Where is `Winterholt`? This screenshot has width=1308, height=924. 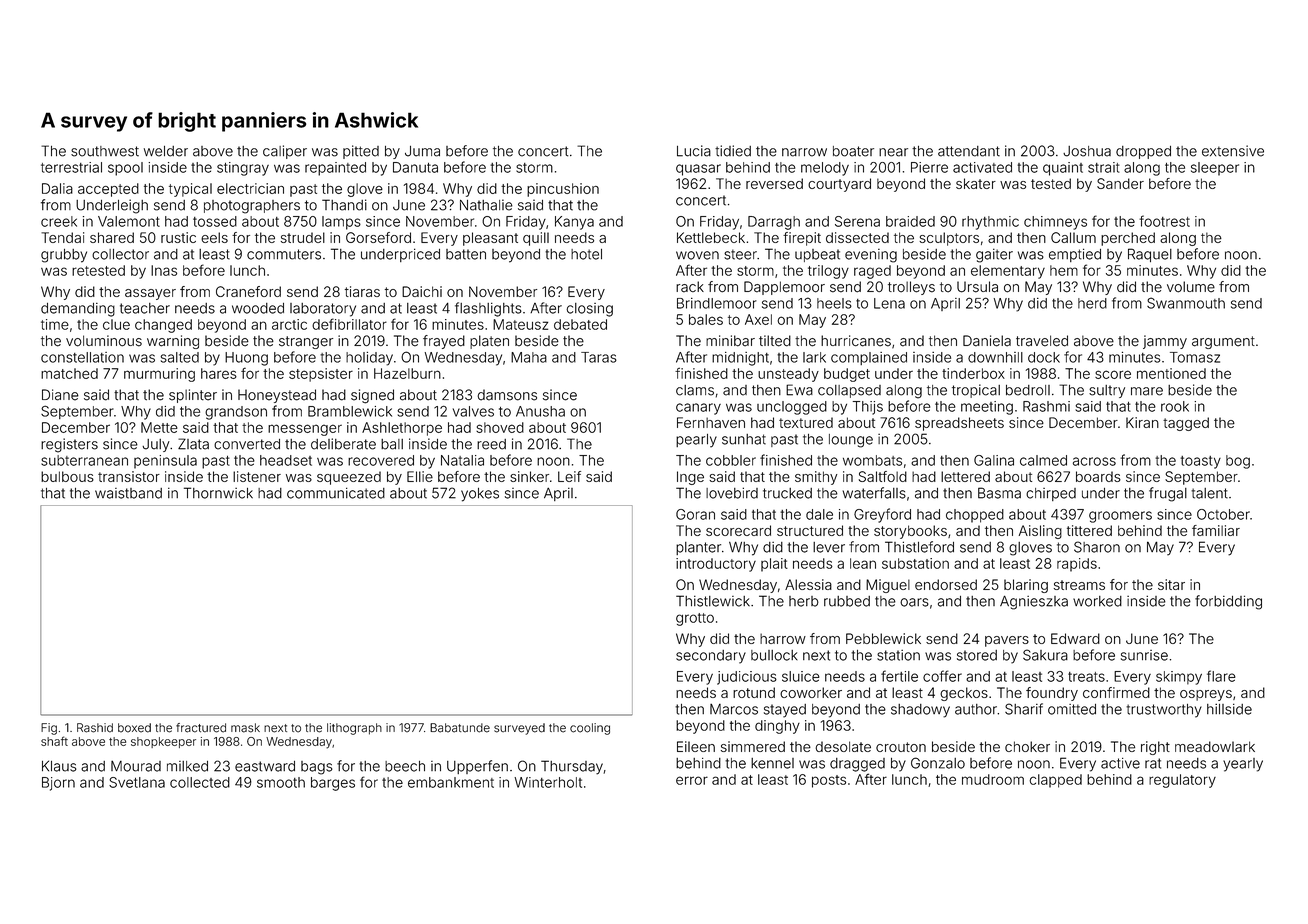 Winterholt is located at coordinates (548, 782).
